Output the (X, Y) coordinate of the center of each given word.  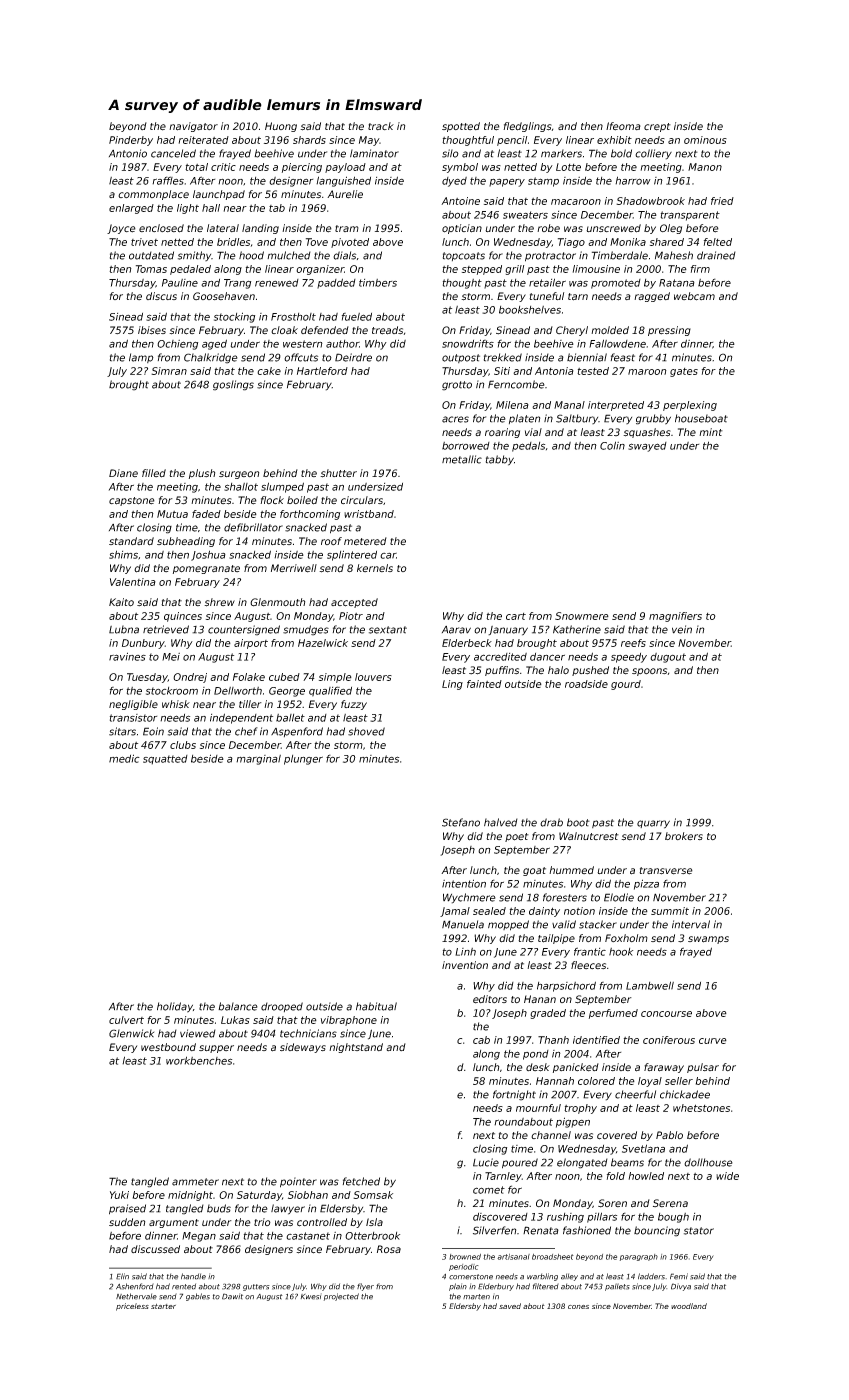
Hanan (540, 999)
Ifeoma (623, 126)
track (381, 126)
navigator (193, 127)
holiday (175, 1007)
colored (596, 1081)
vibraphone (349, 1021)
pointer (298, 1182)
